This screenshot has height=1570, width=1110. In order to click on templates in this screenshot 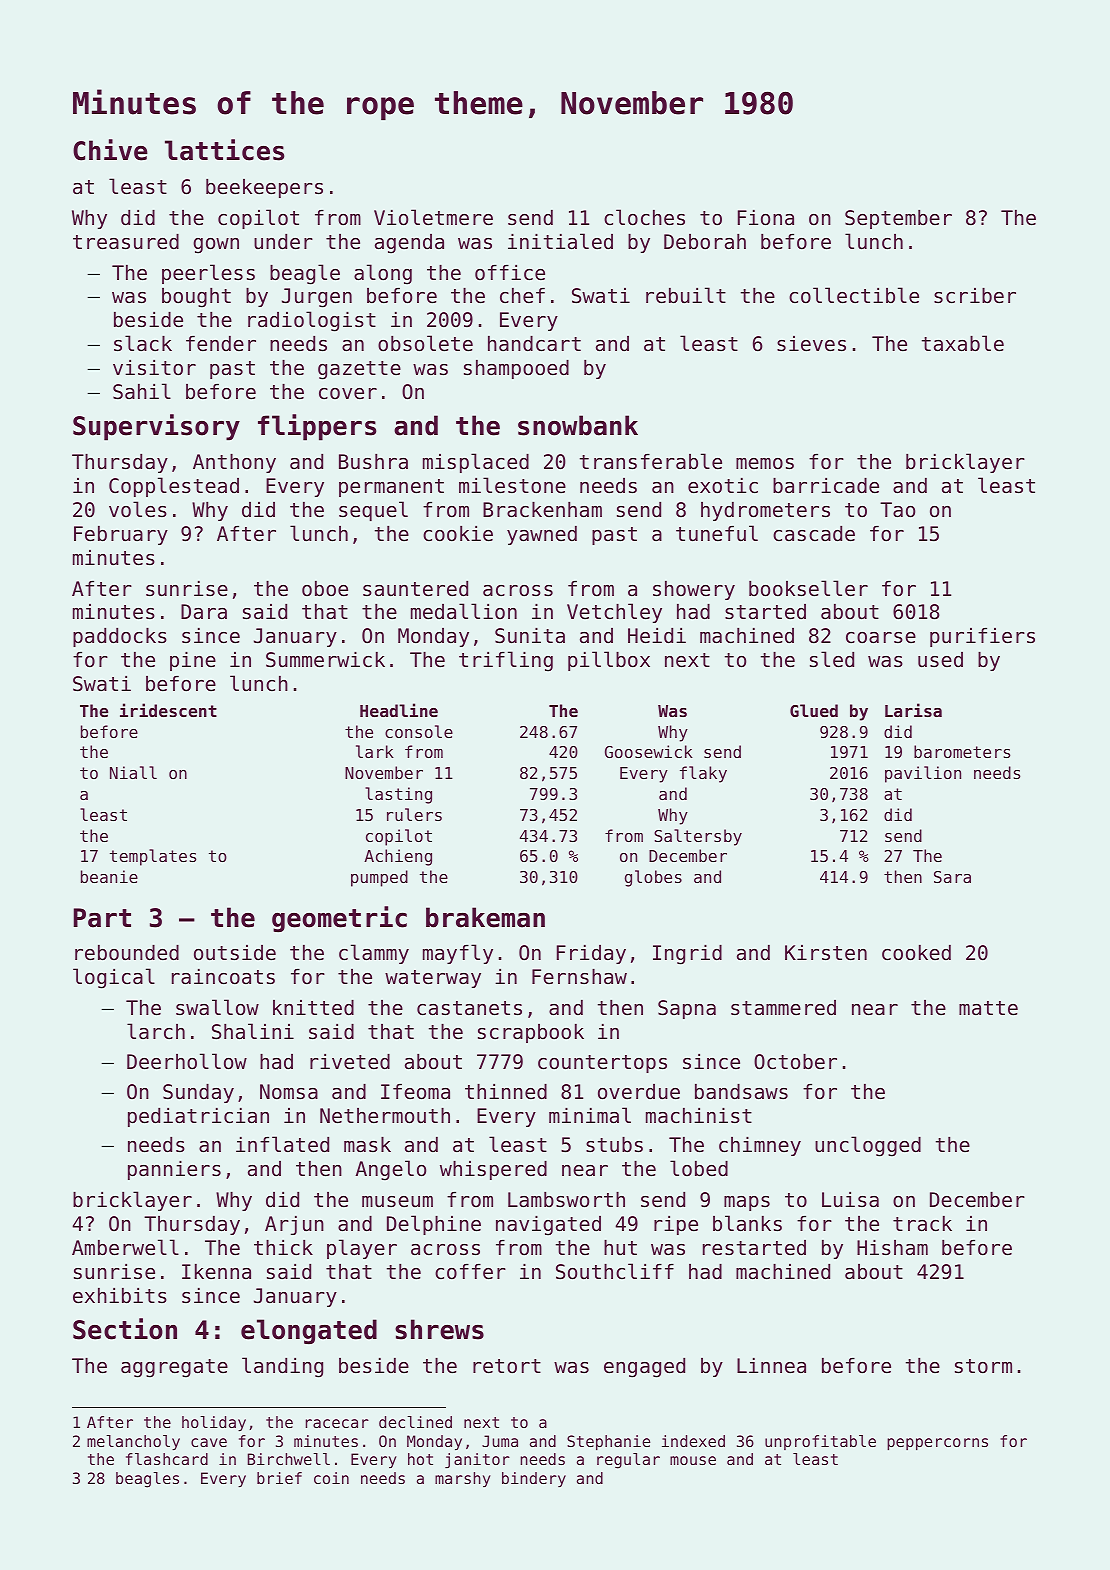, I will do `click(153, 857)`.
